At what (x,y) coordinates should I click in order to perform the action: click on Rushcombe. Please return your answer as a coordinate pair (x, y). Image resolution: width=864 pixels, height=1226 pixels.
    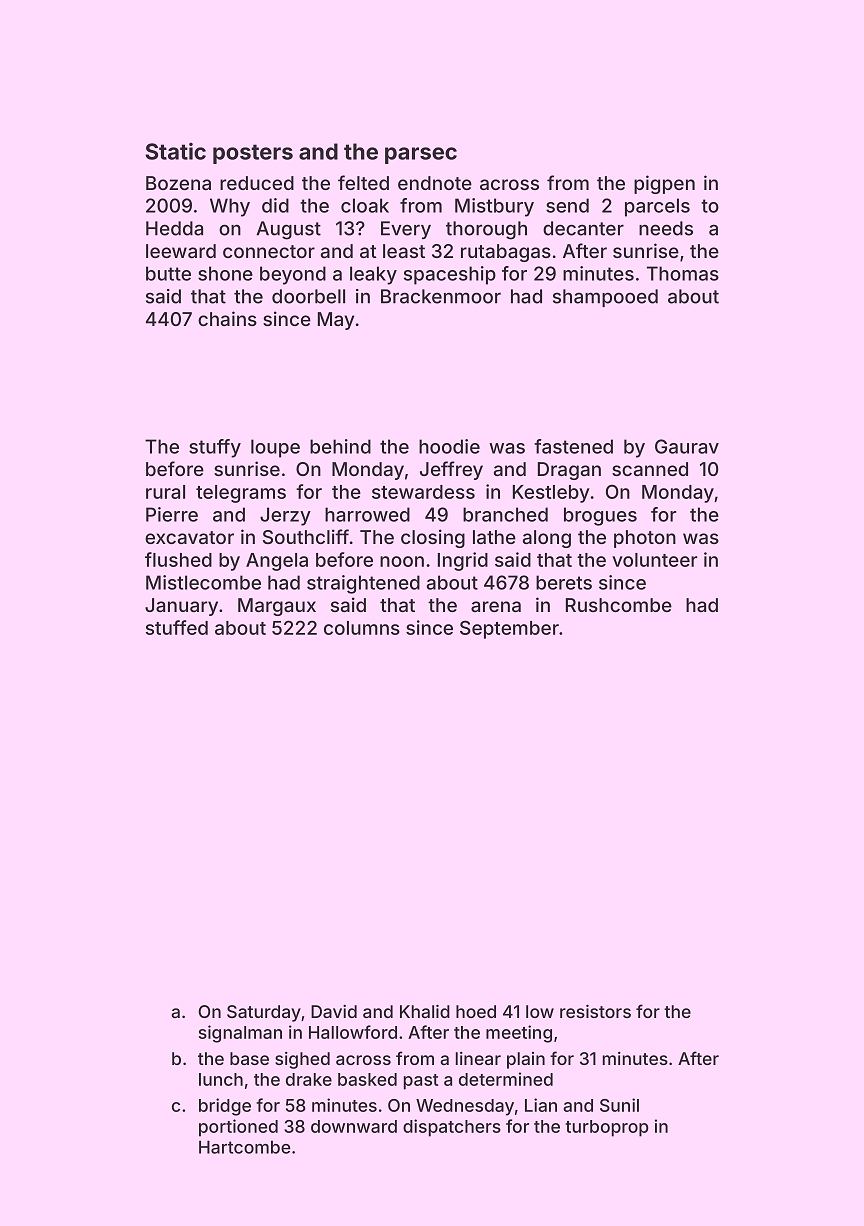
    Looking at the image, I should click on (619, 605).
